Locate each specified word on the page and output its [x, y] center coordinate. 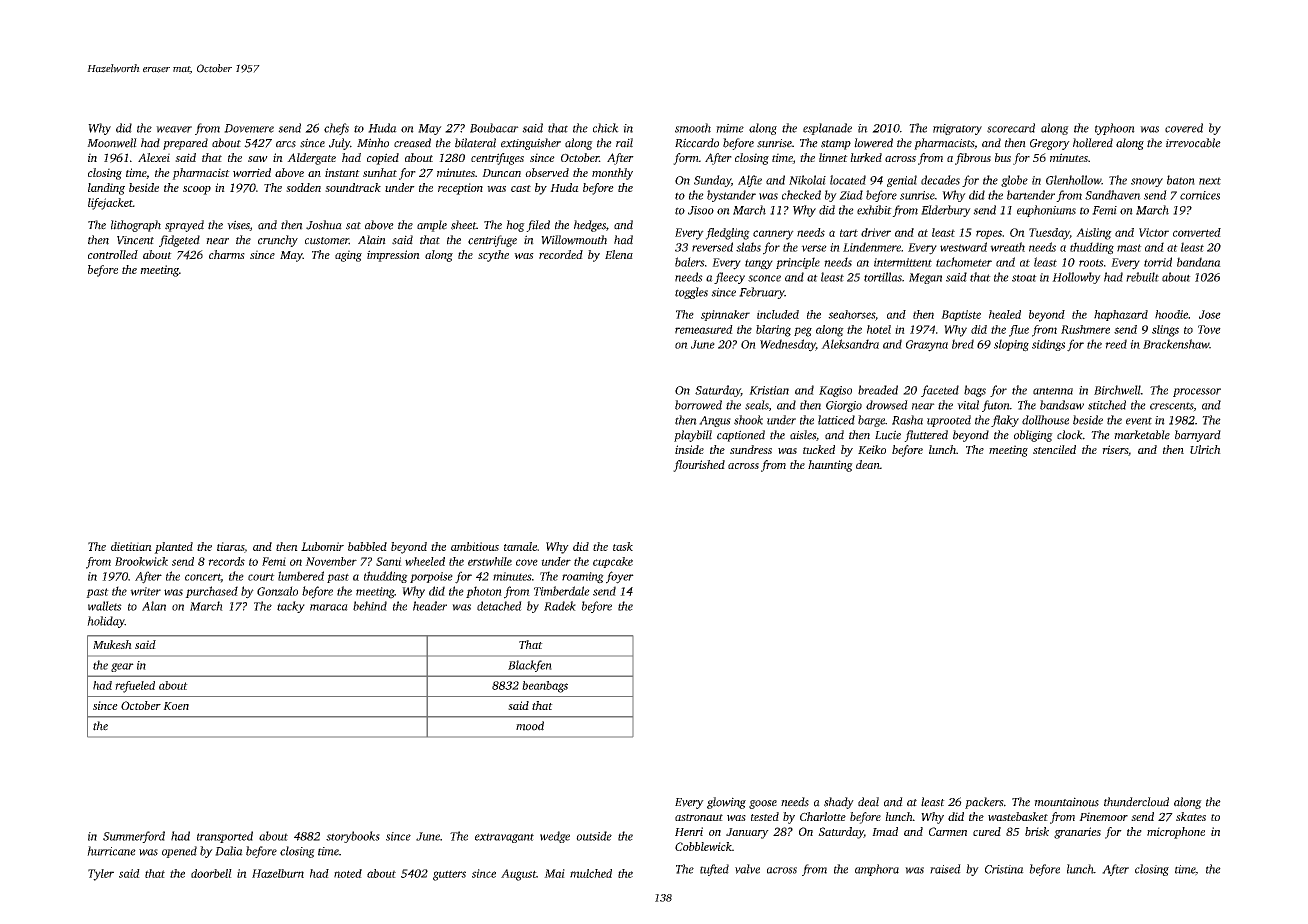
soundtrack [353, 187]
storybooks [353, 837]
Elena [619, 254]
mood [530, 726]
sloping [1011, 345]
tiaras [230, 546]
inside [689, 449]
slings [1165, 331]
